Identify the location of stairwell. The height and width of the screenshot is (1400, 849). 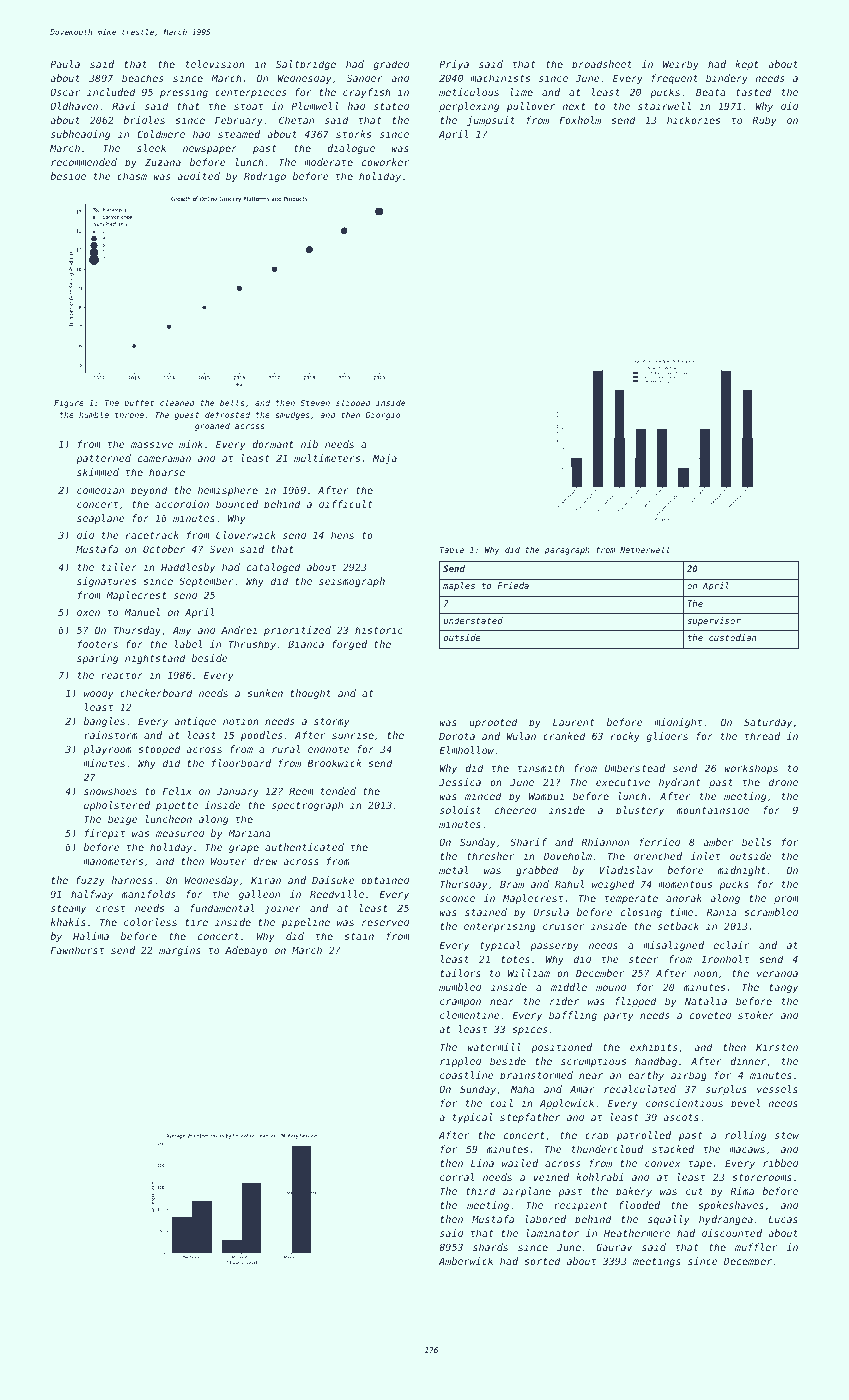
(664, 106).
